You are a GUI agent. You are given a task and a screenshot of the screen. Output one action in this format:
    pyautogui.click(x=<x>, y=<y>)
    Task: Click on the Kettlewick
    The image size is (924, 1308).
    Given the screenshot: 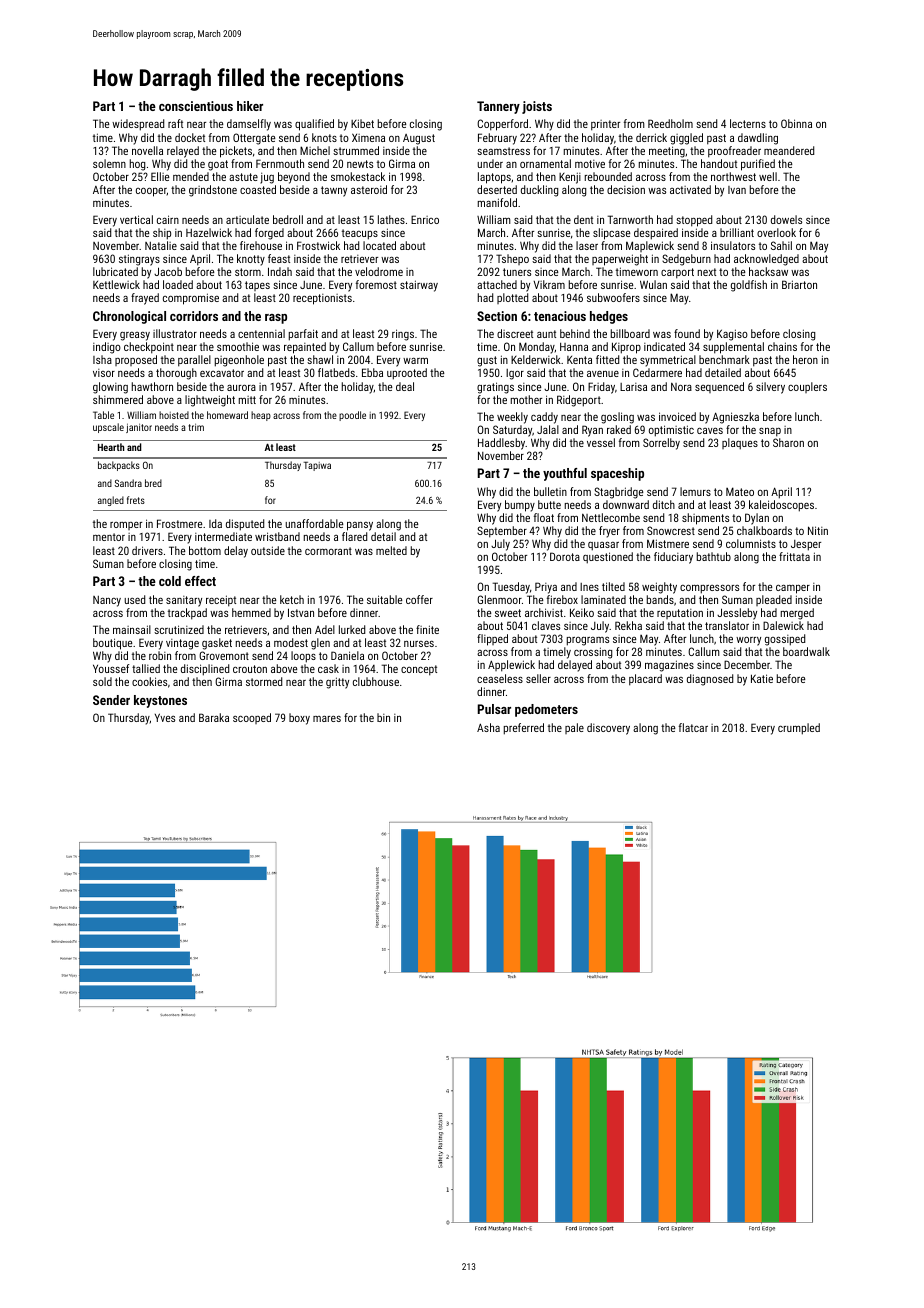 What is the action you would take?
    pyautogui.click(x=116, y=284)
